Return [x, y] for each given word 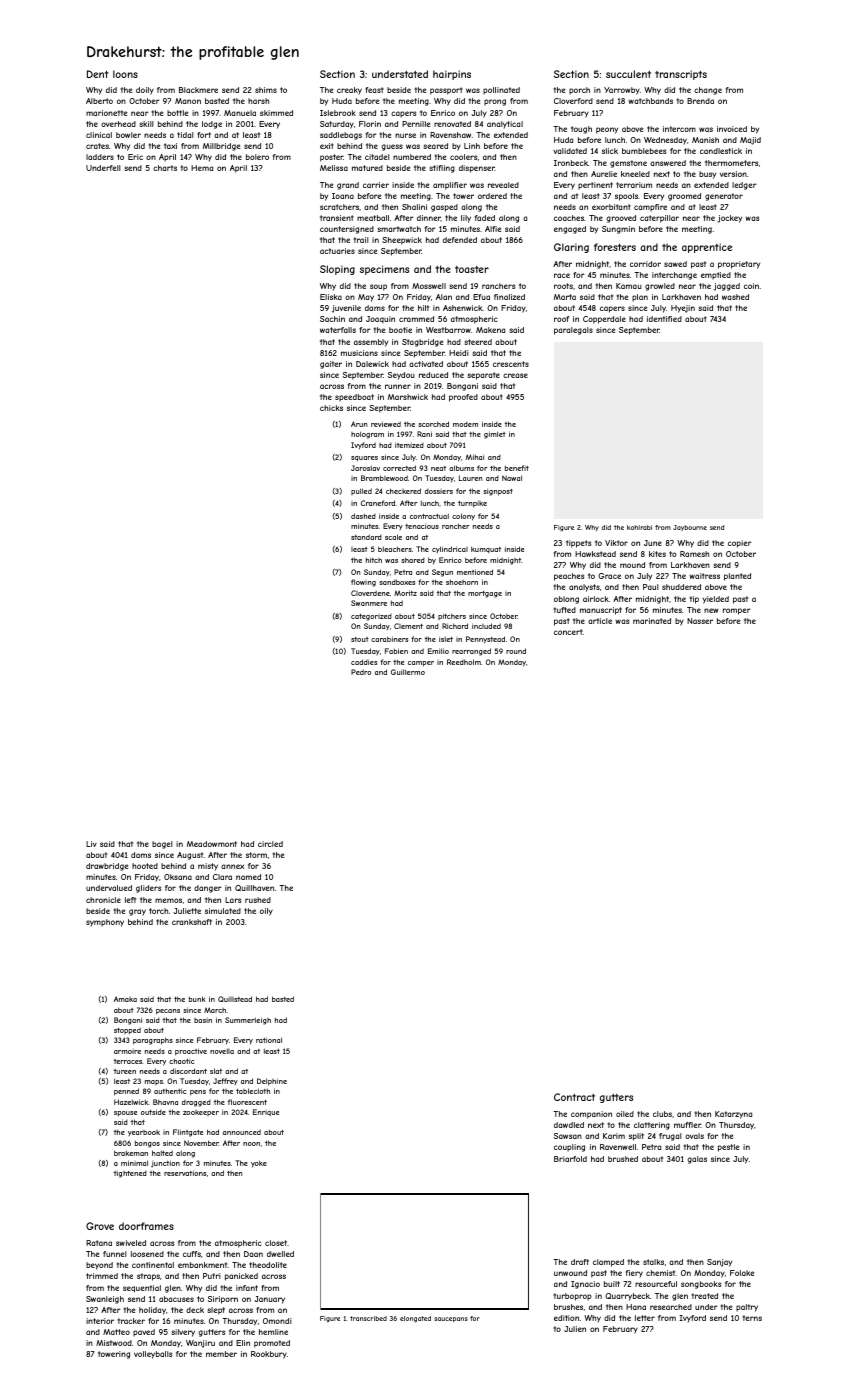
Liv [91, 844]
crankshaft [192, 922]
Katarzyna [733, 1115]
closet [276, 1243]
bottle [177, 113]
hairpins [452, 75]
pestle [728, 1148]
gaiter [331, 365]
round [516, 651]
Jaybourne [690, 528]
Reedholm [464, 662]
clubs [662, 1114]
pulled [361, 491]
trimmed [102, 1276]
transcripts [681, 75]
